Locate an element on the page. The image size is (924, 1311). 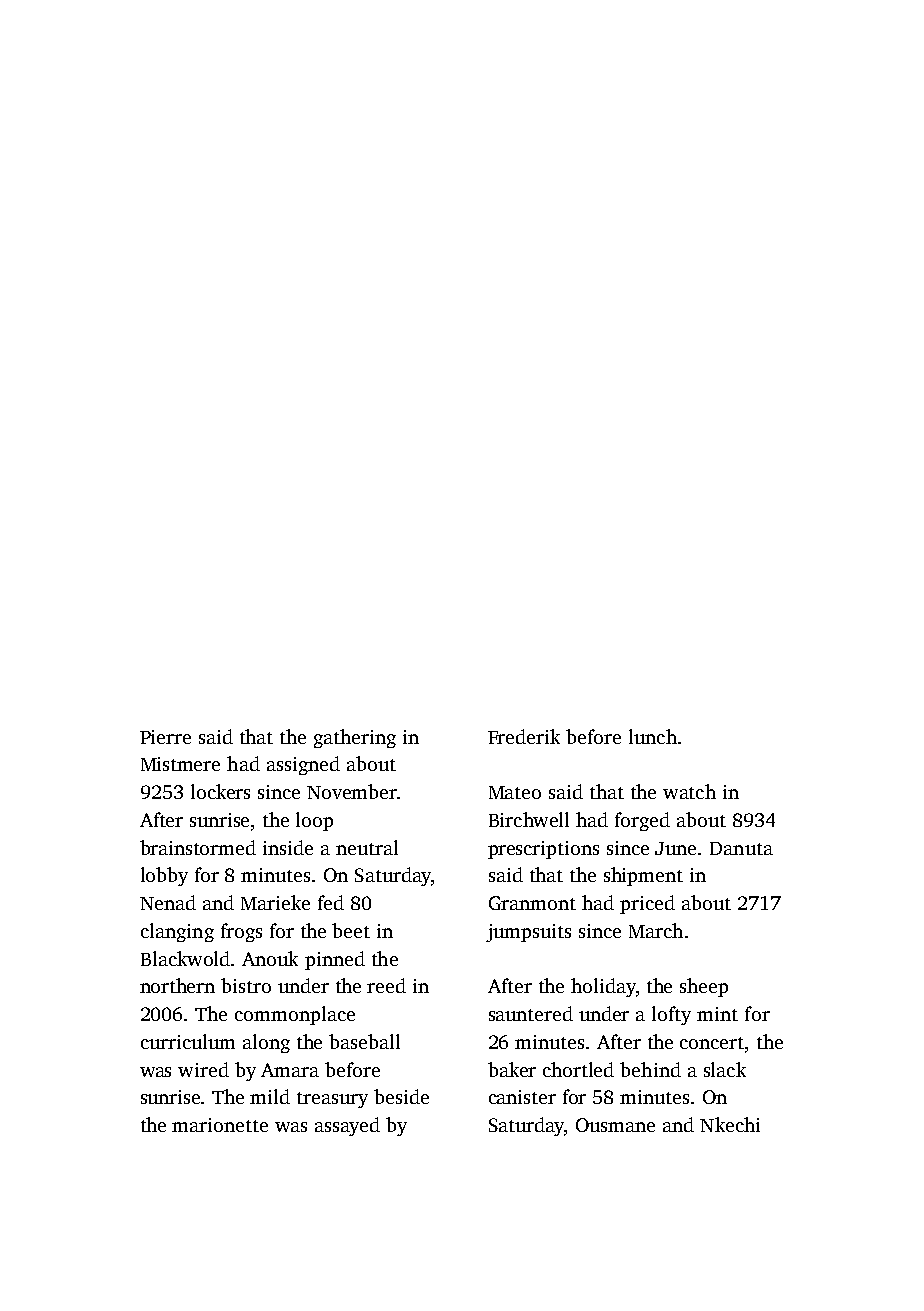
lunch is located at coordinates (653, 736).
